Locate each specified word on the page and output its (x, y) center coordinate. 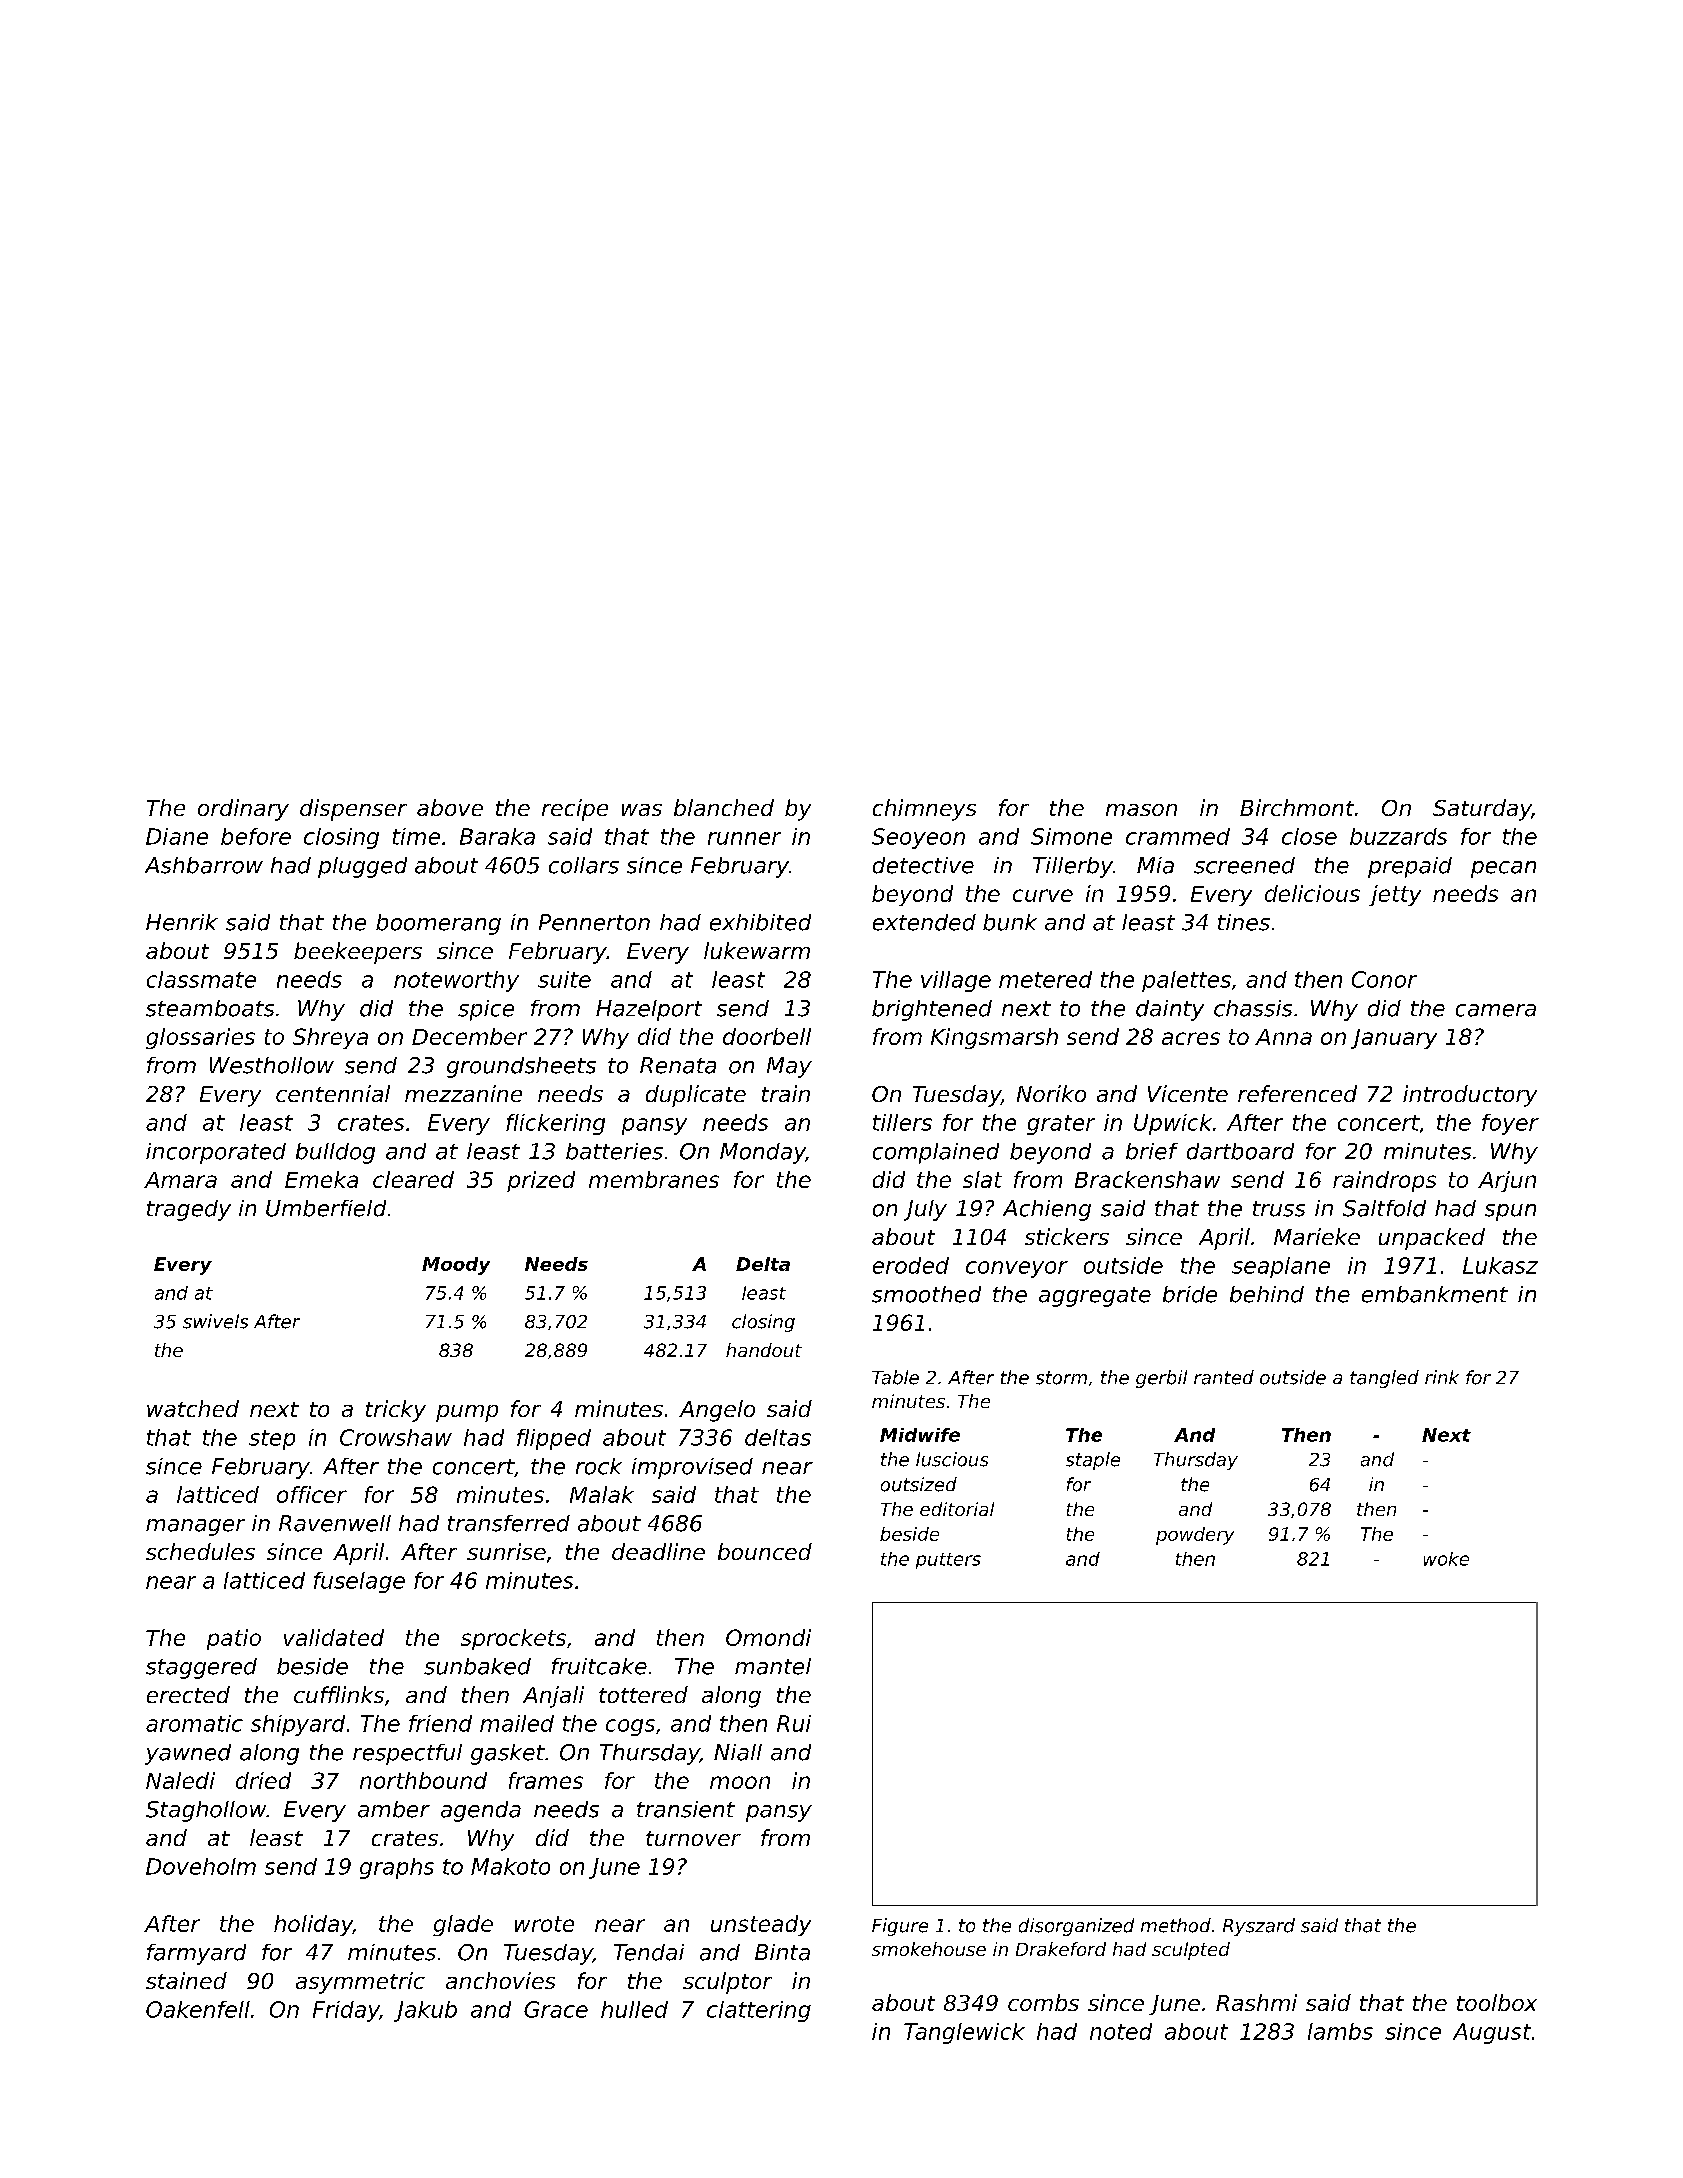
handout (764, 1350)
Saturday (1482, 810)
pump (467, 1413)
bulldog (335, 1153)
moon (740, 1782)
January (1394, 1039)
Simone (1071, 836)
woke (1446, 1559)
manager (195, 1527)
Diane (177, 836)
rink (1442, 1377)
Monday (762, 1153)
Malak (602, 1494)
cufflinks (339, 1694)
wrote (544, 1924)
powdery (1195, 1536)
